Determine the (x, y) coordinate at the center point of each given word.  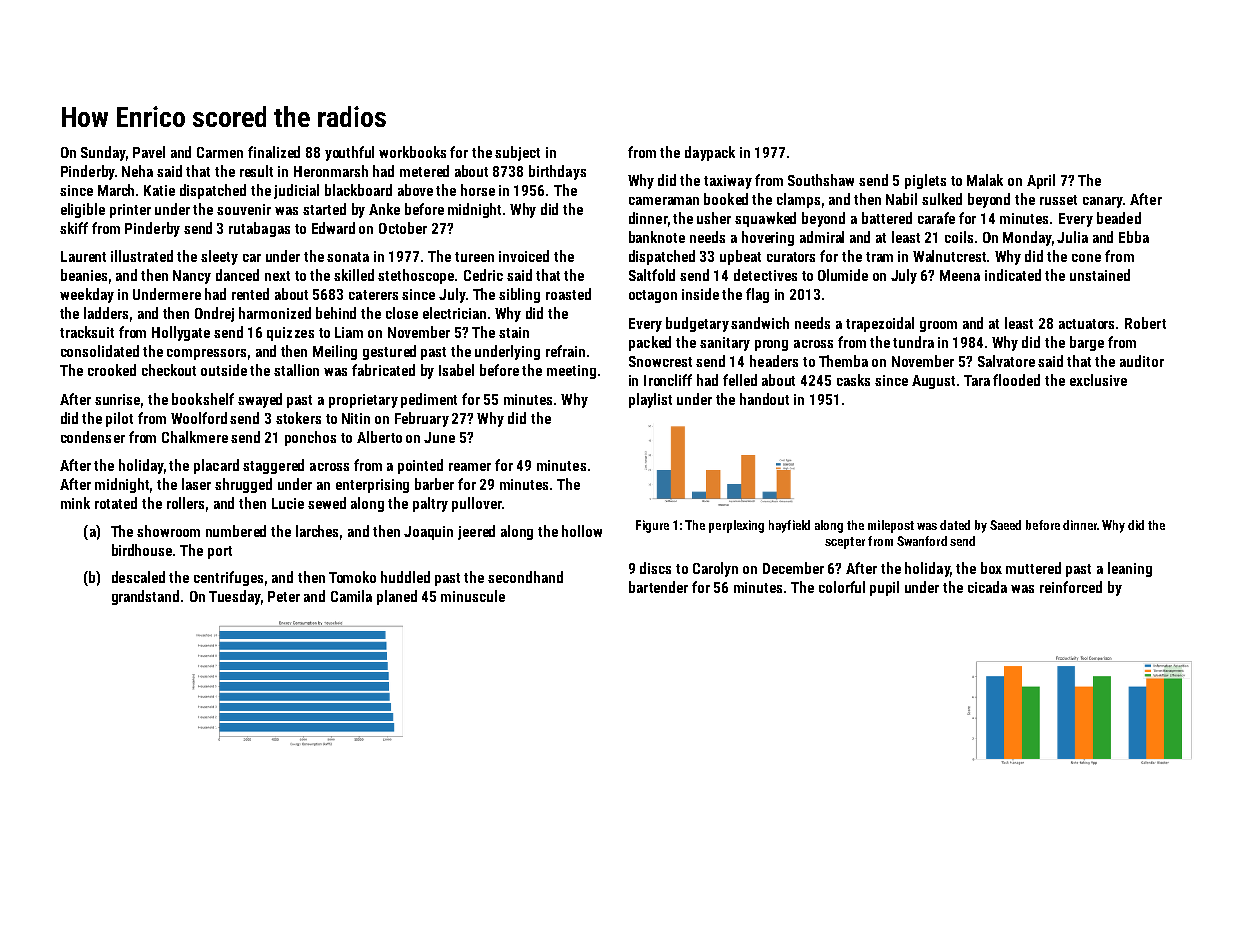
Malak (985, 180)
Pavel (149, 152)
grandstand (145, 597)
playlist (650, 400)
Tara (977, 380)
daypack (710, 153)
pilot (119, 419)
